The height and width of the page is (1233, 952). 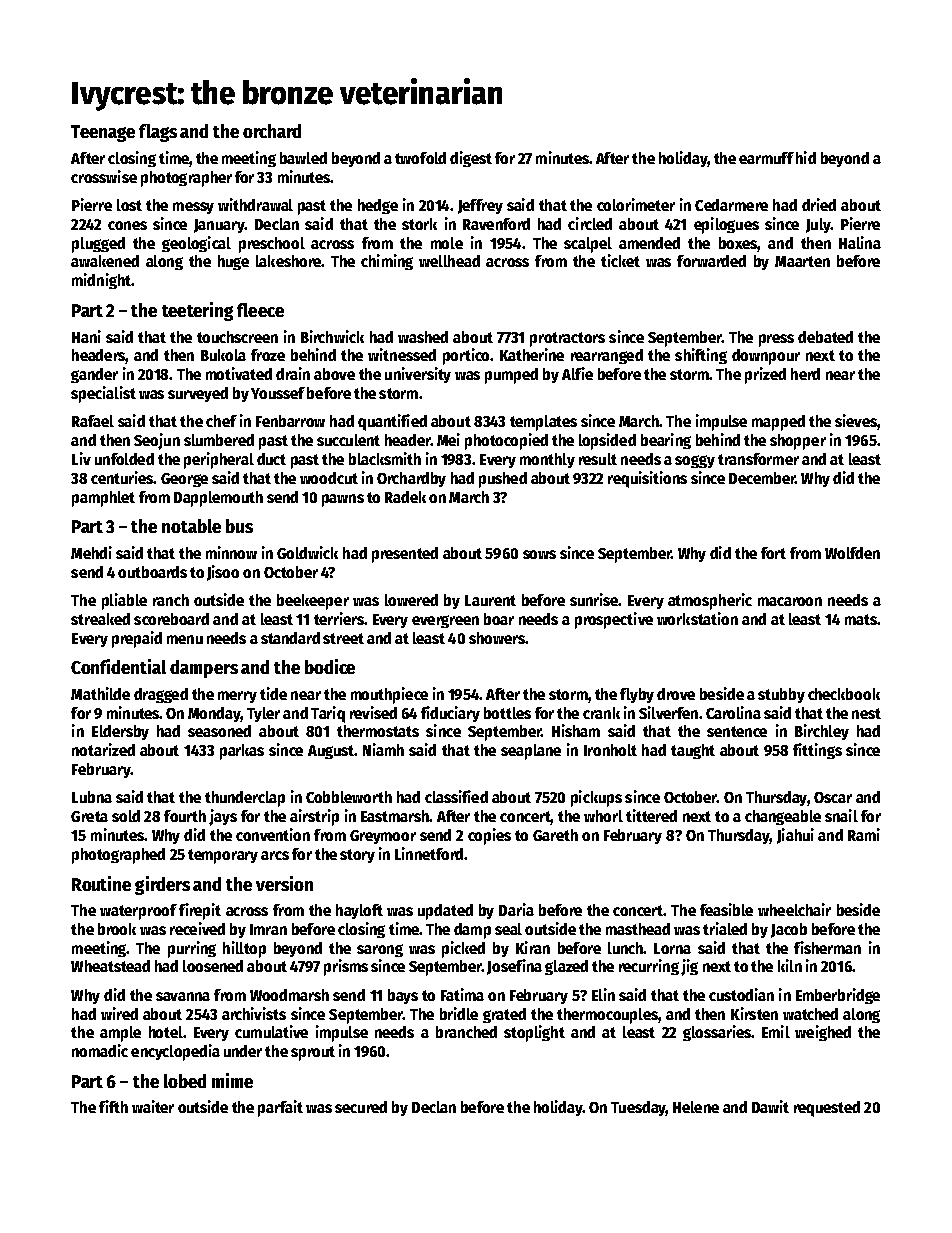 What do you see at coordinates (773, 553) in the page?
I see `fort` at bounding box center [773, 553].
